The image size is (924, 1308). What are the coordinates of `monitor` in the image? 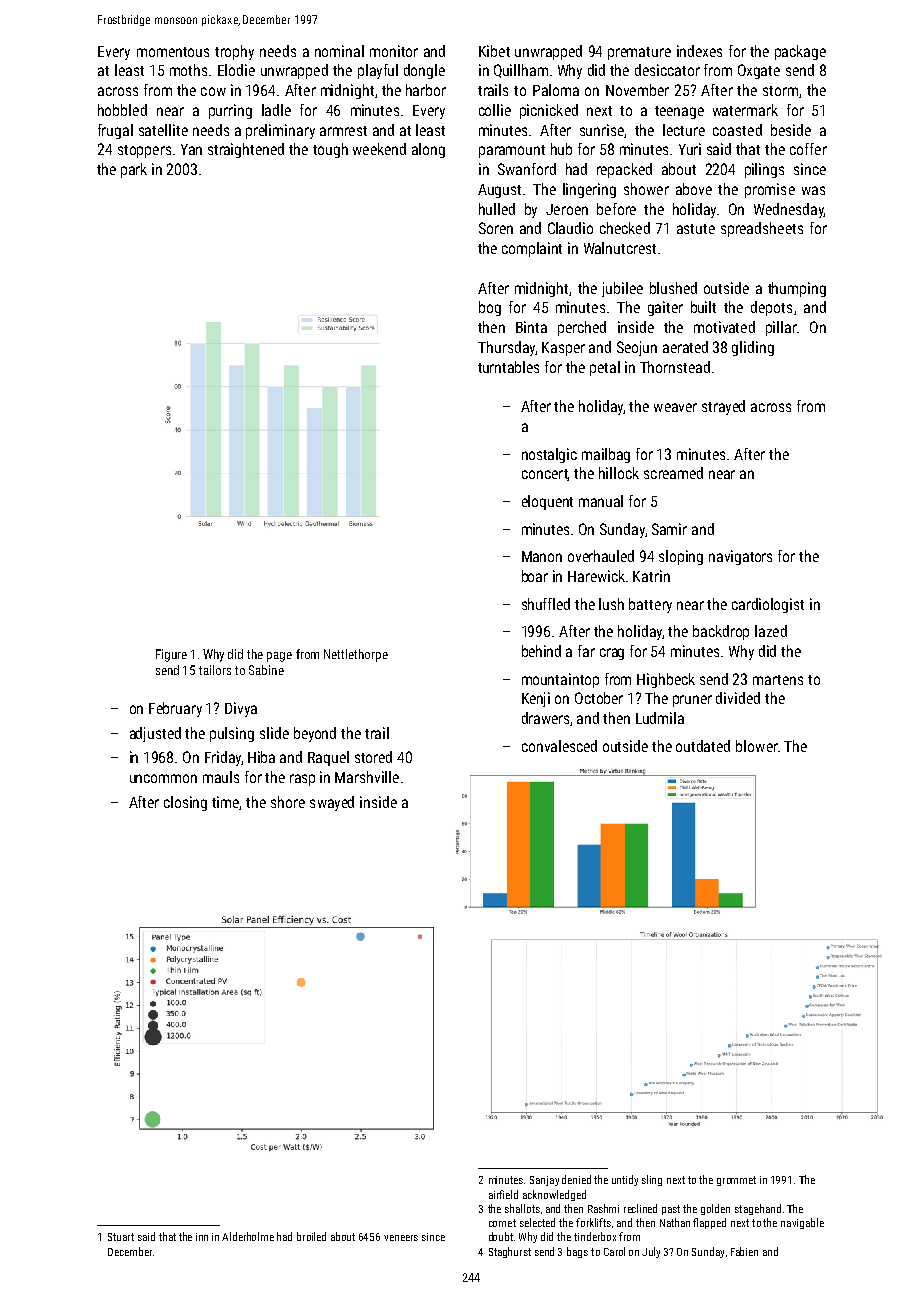 It's located at (394, 51).
